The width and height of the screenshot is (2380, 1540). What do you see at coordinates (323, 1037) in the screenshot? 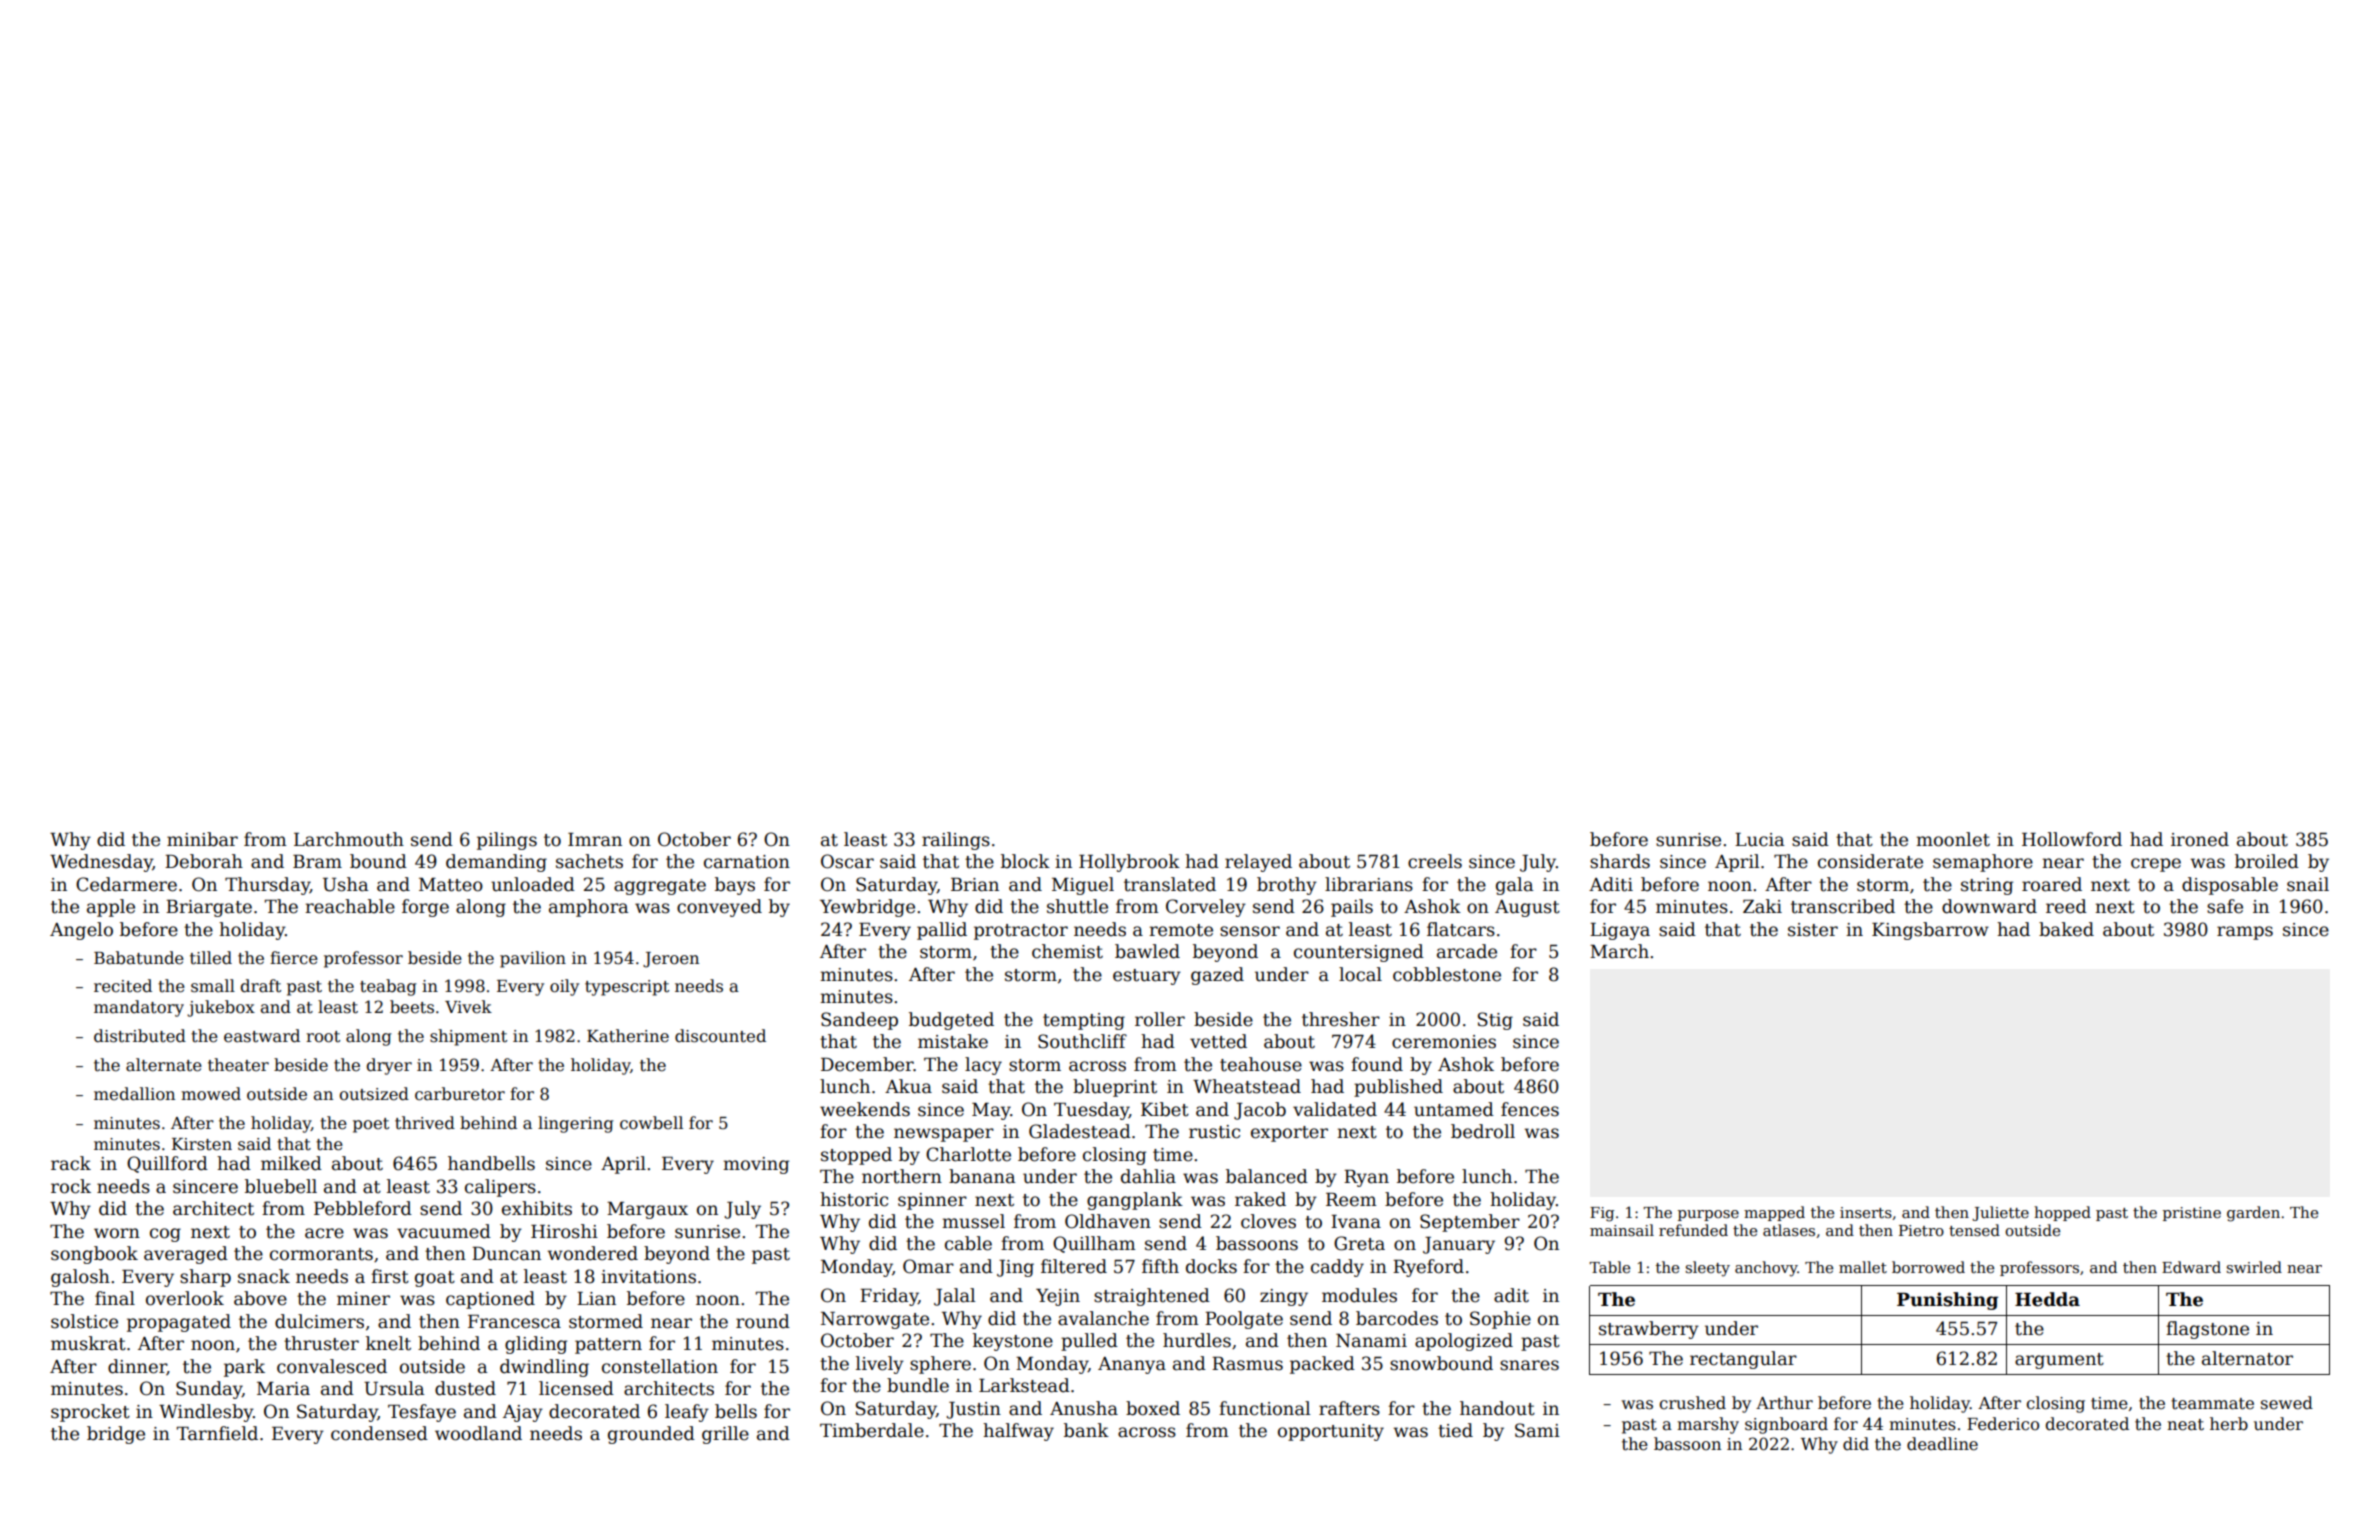
I see `root` at bounding box center [323, 1037].
